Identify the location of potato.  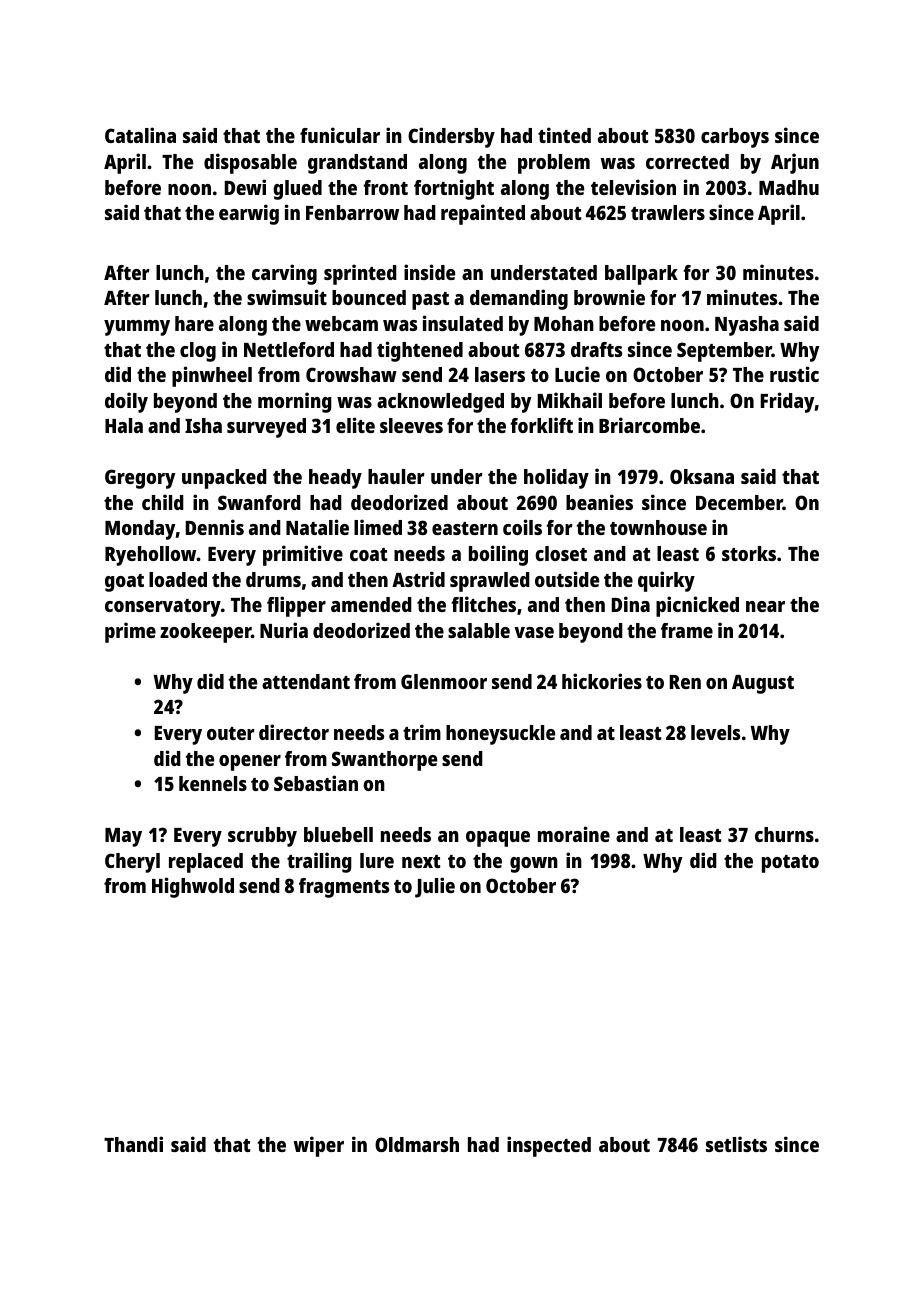
(790, 864).
